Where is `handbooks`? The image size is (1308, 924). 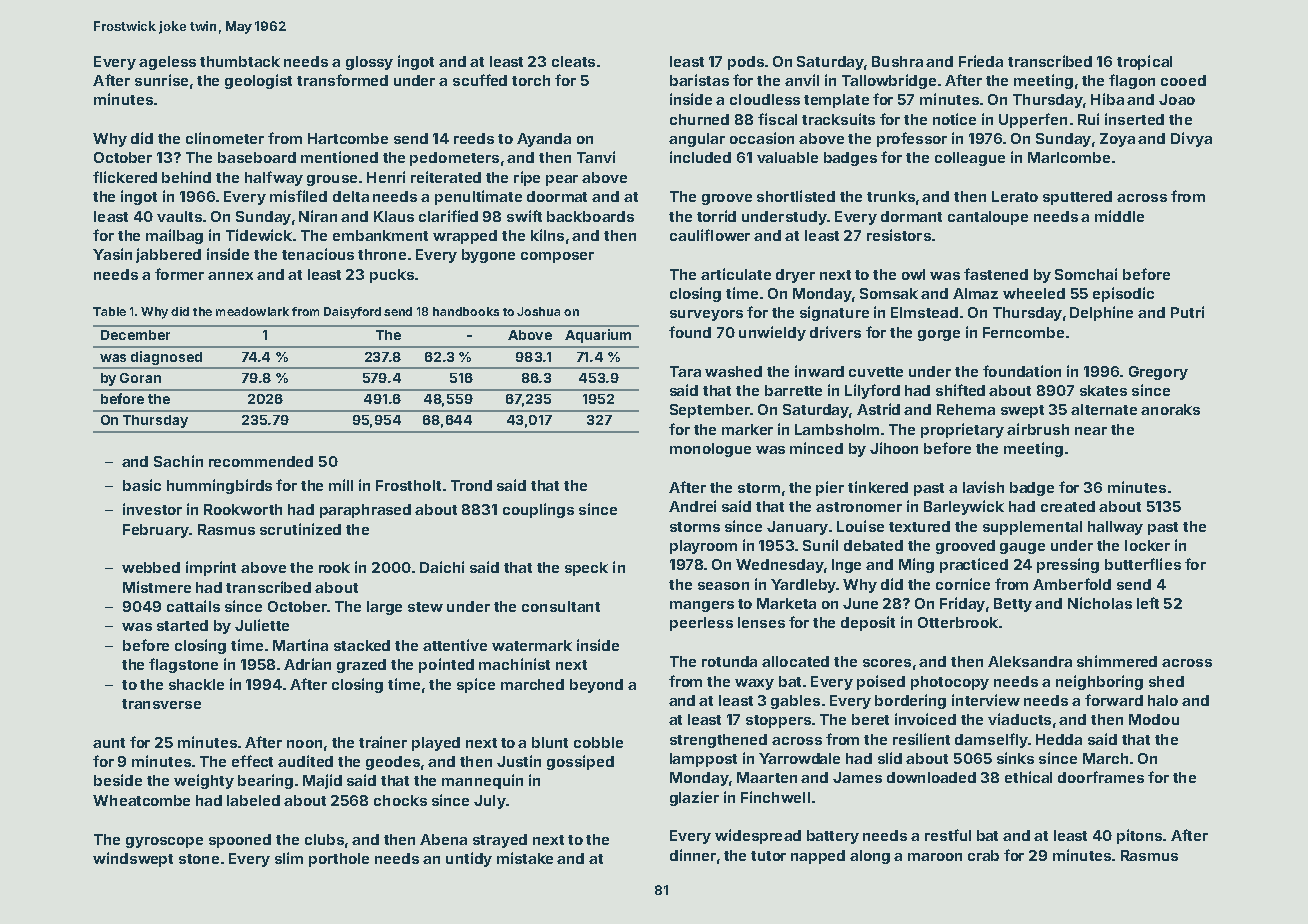
handbooks is located at coordinates (466, 311).
